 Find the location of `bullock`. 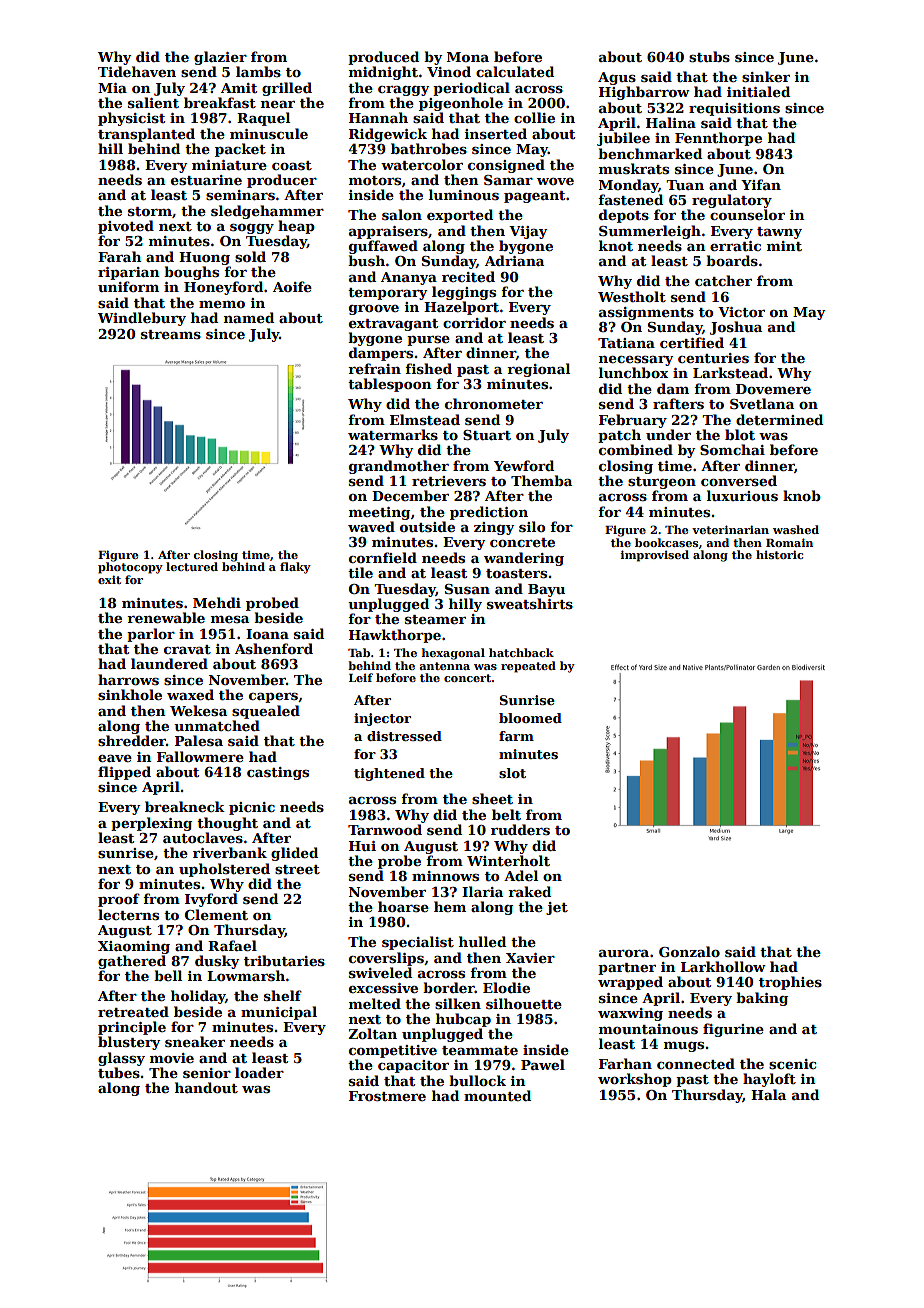

bullock is located at coordinates (477, 1080).
